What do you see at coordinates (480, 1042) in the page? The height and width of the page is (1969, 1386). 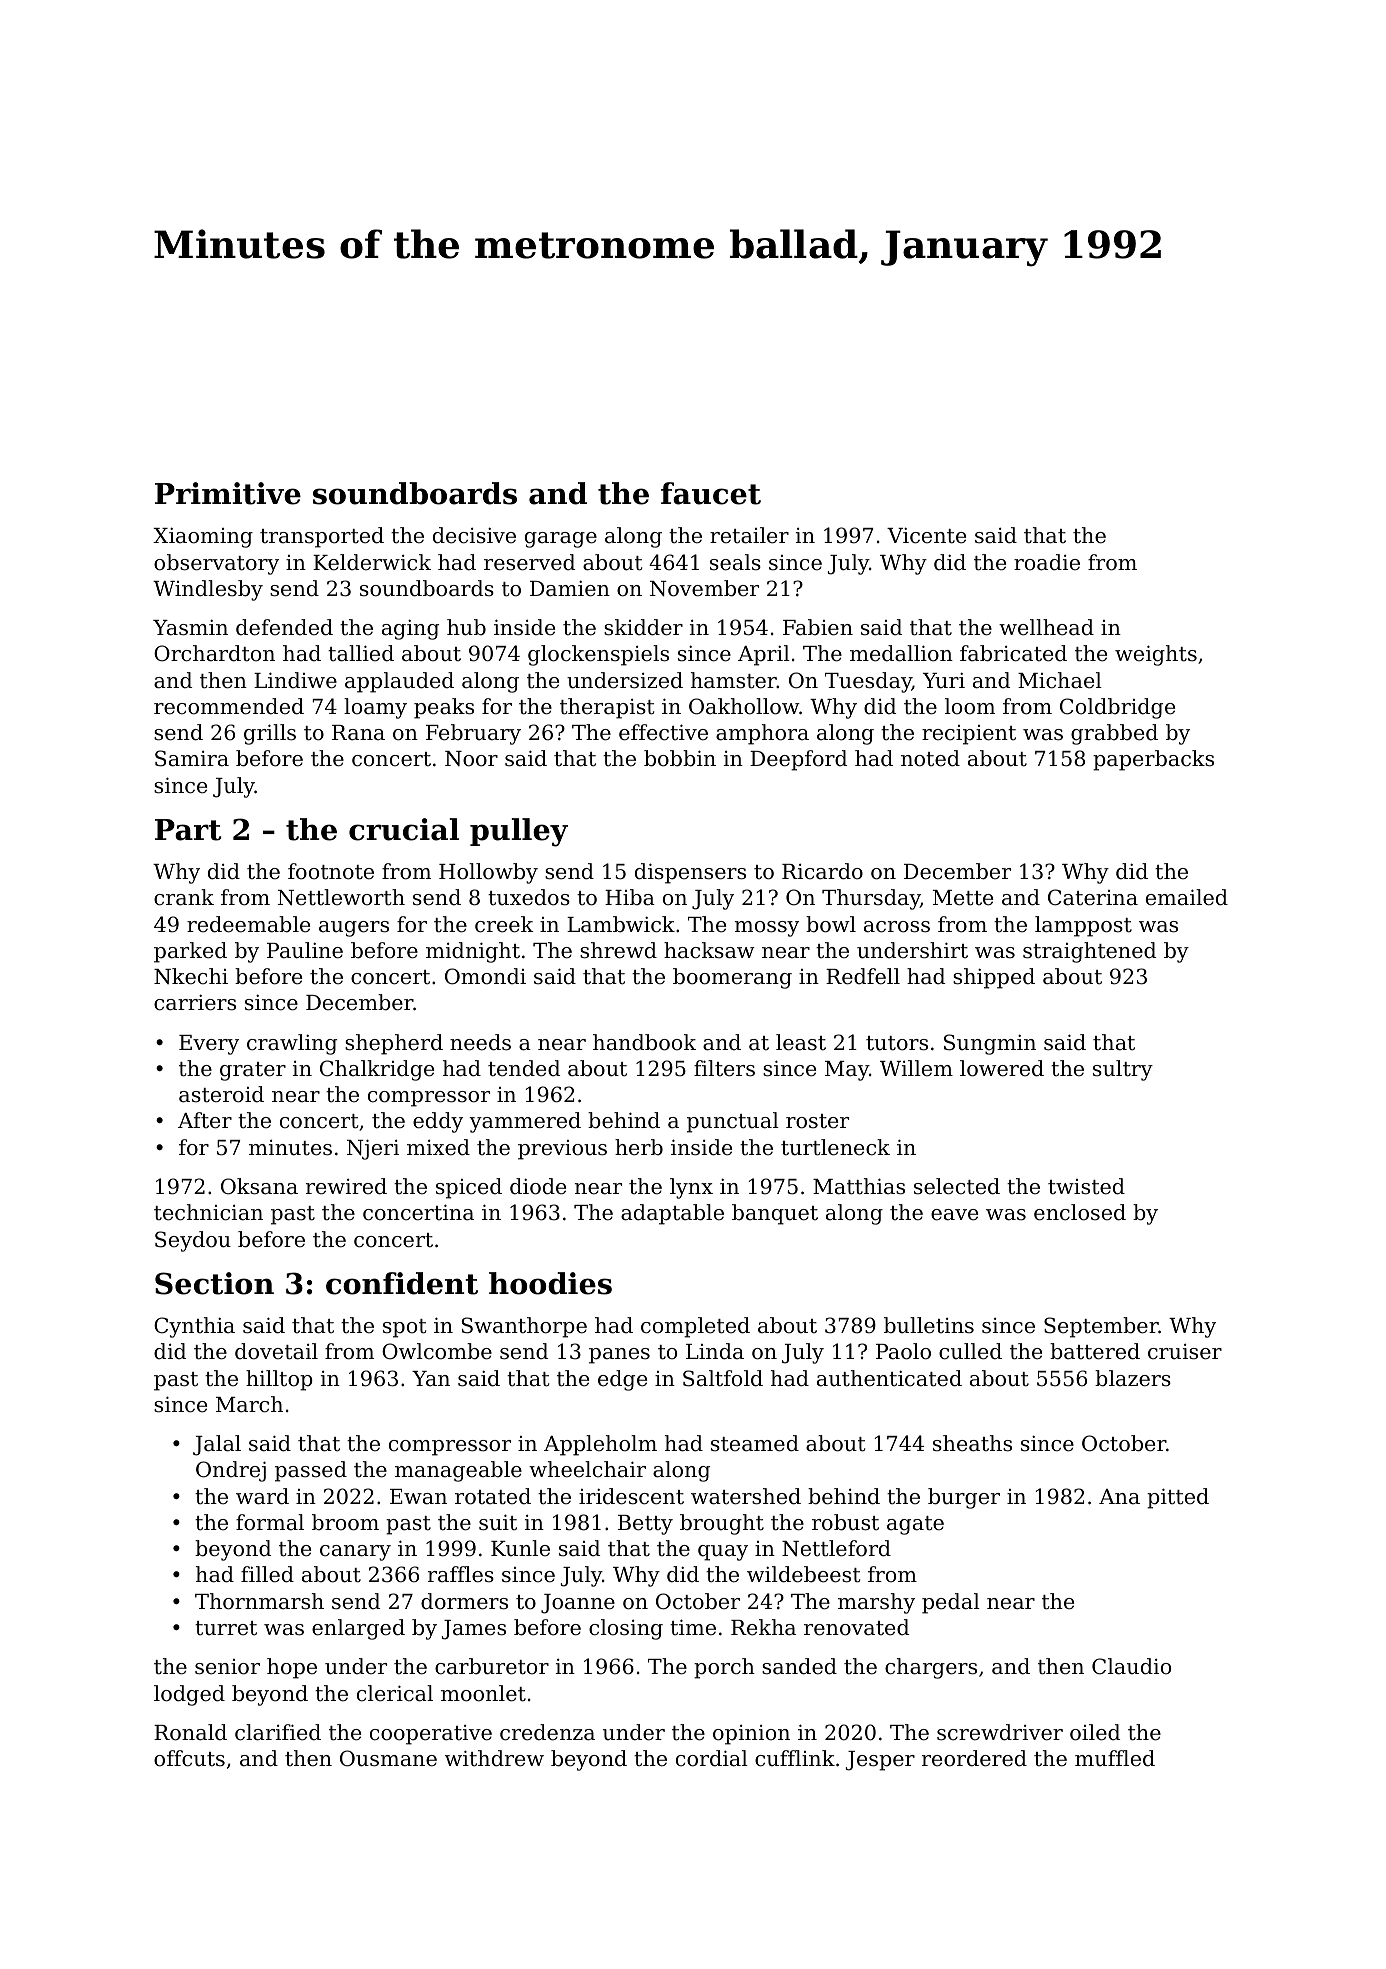 I see `needs` at bounding box center [480, 1042].
